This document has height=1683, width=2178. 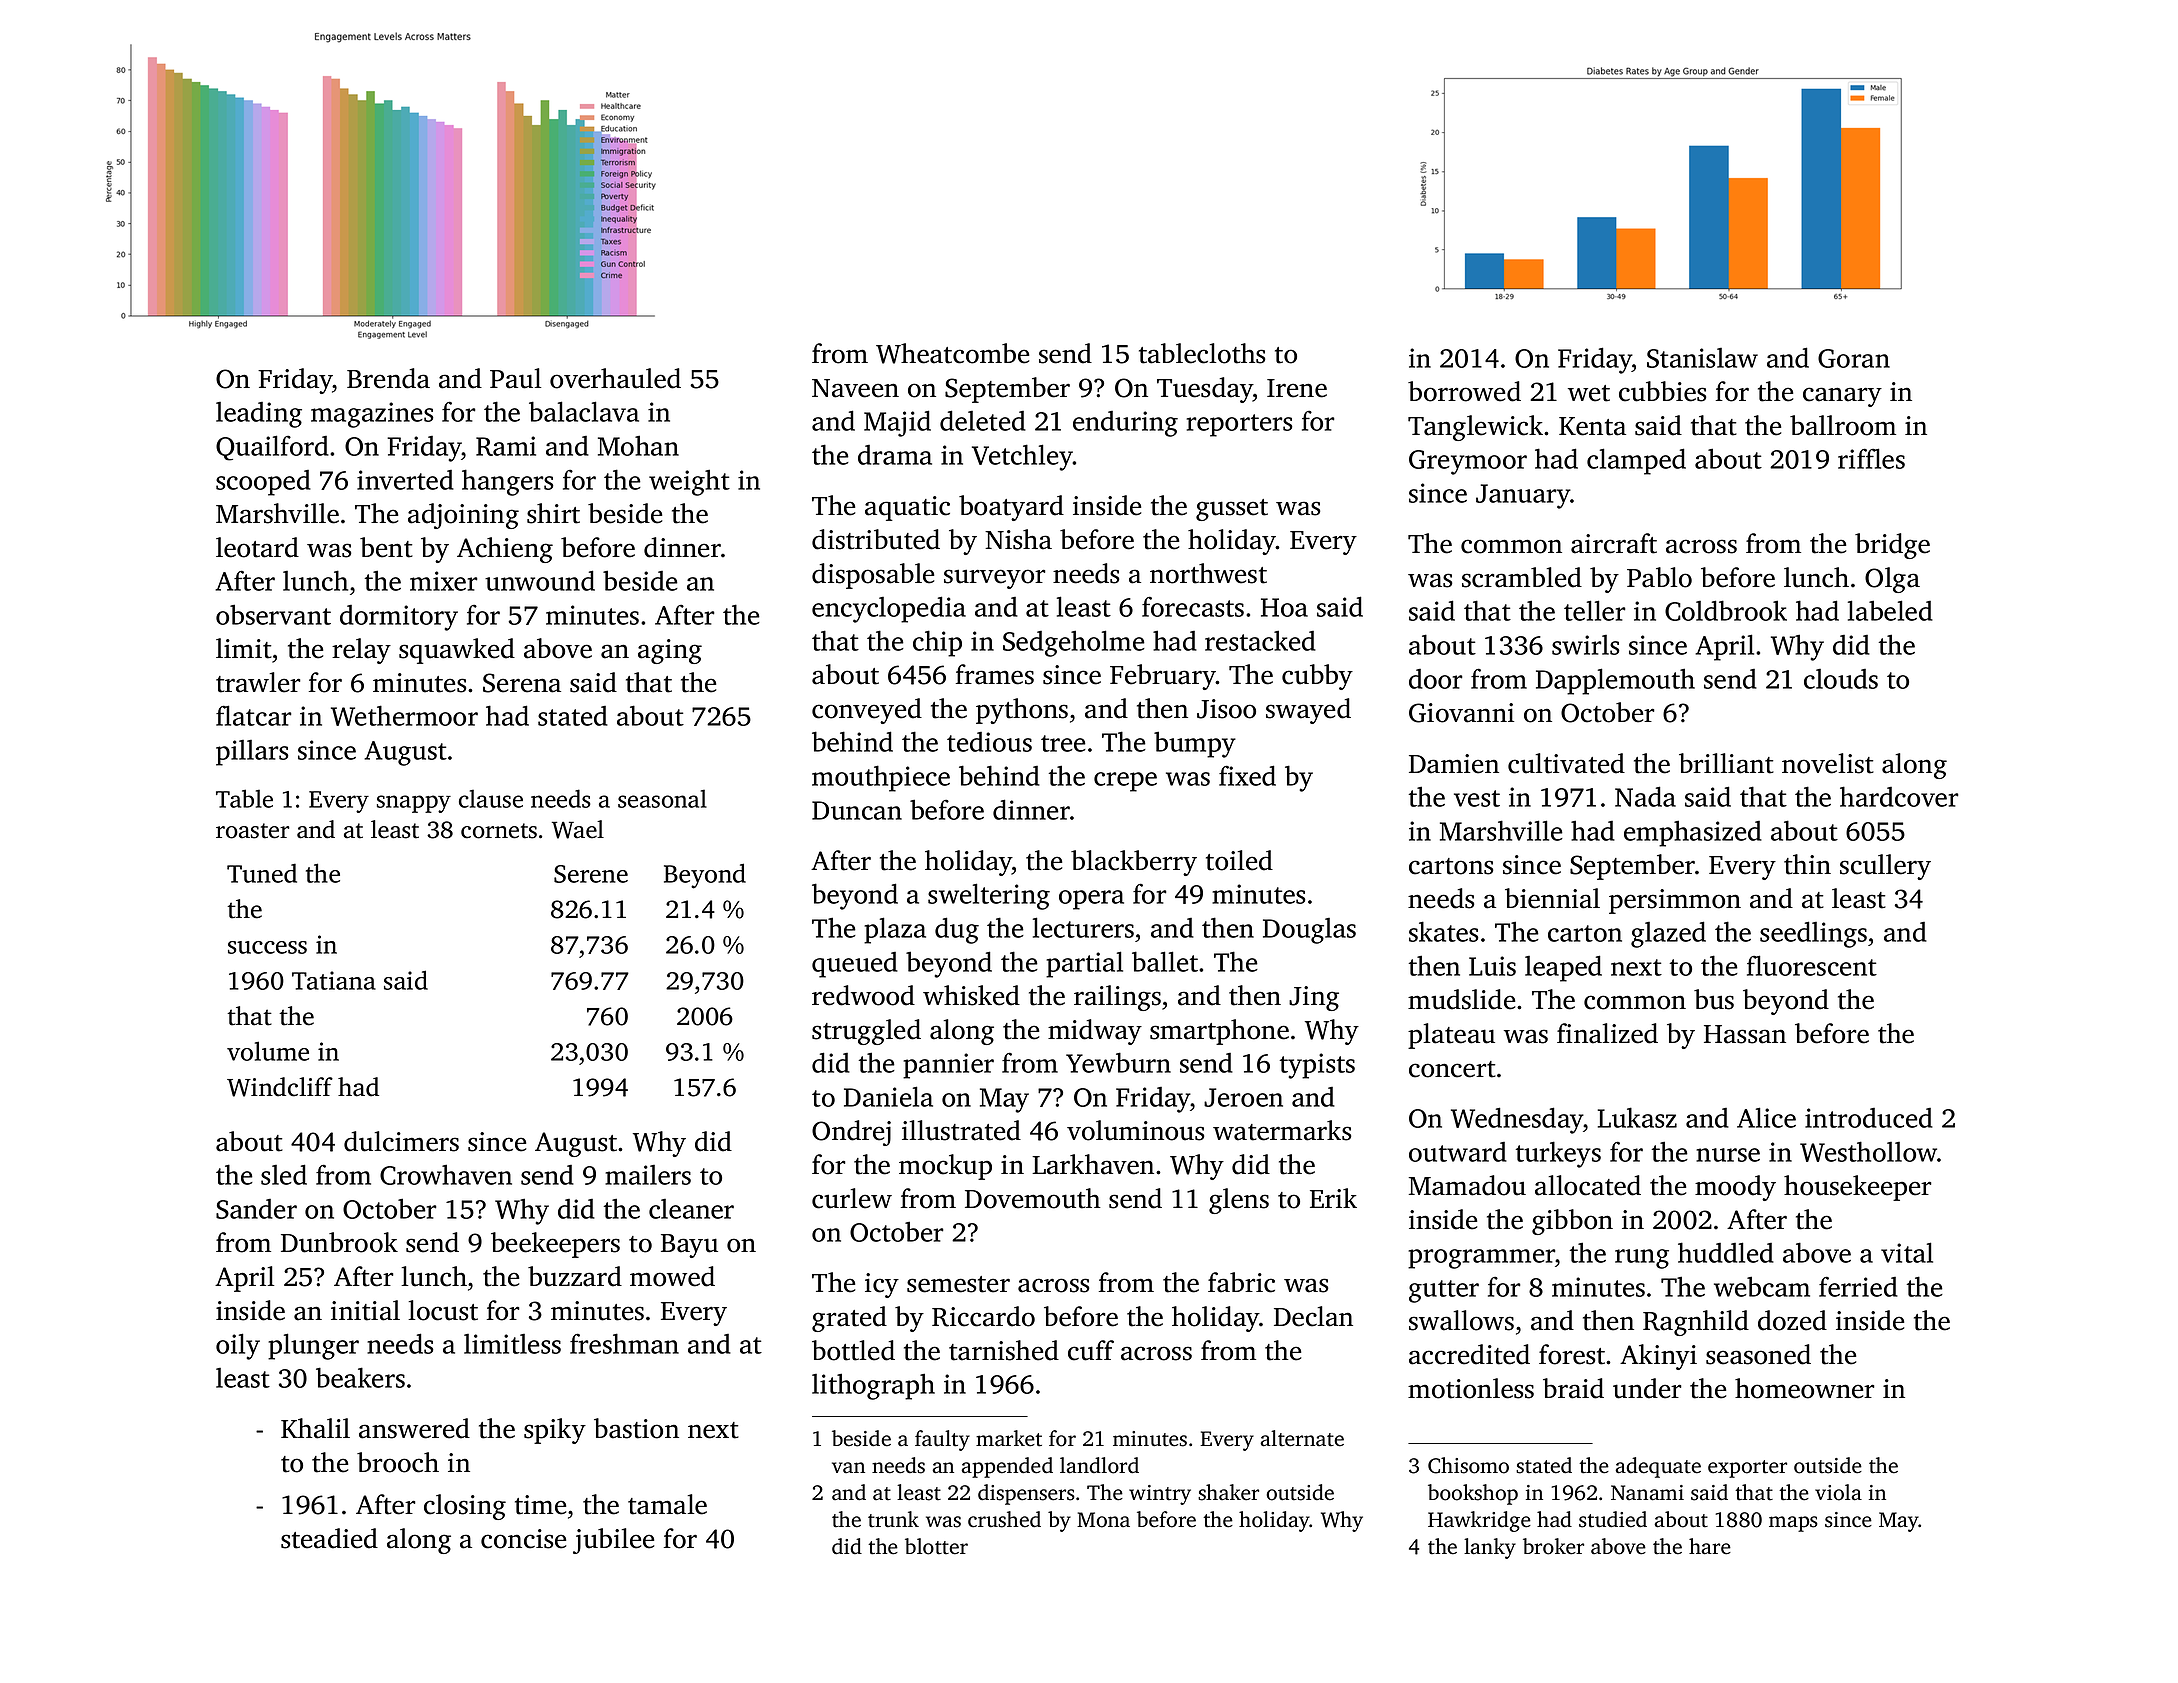 I want to click on Olga, so click(x=1892, y=580).
